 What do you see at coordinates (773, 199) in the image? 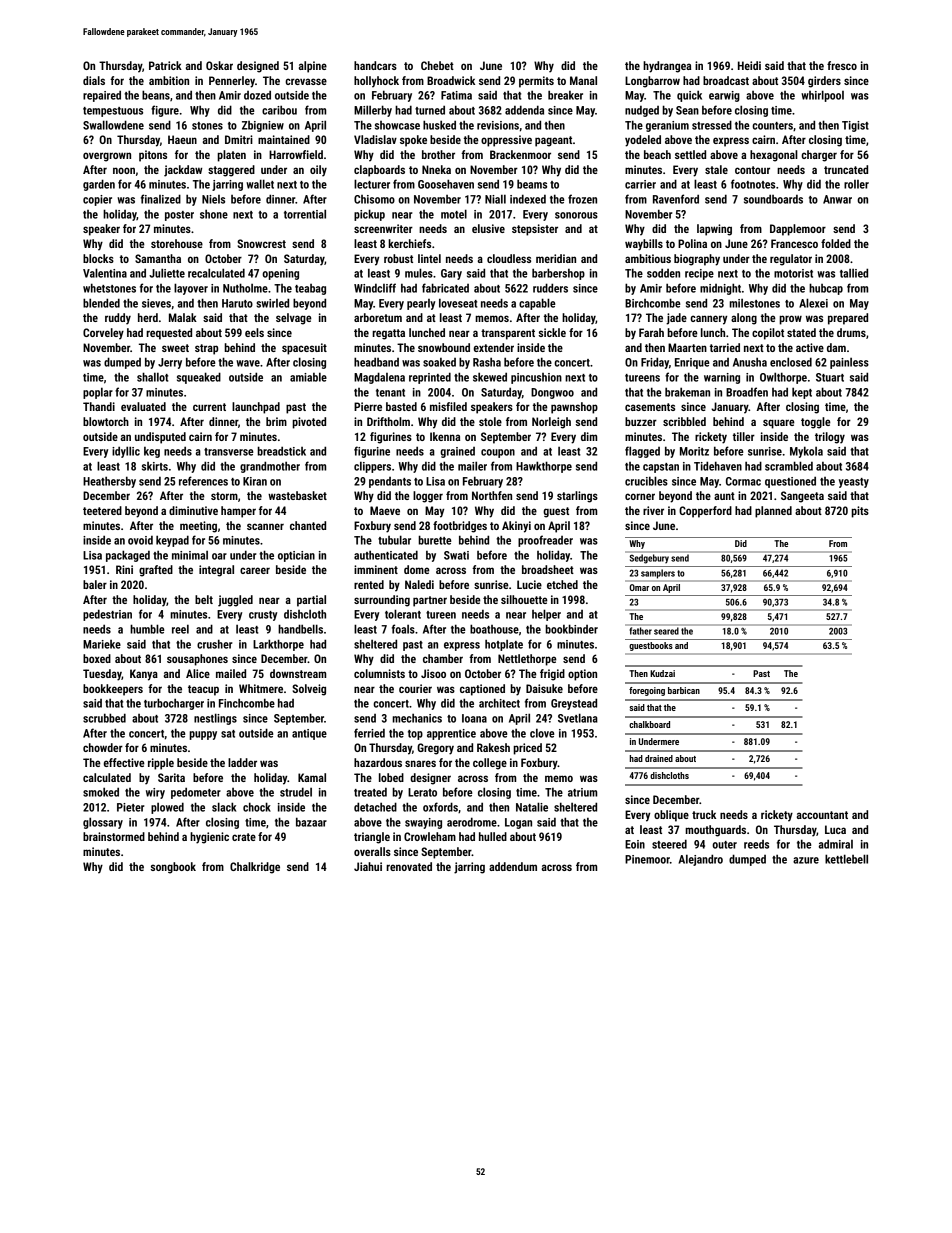
I see `soundboards` at bounding box center [773, 199].
